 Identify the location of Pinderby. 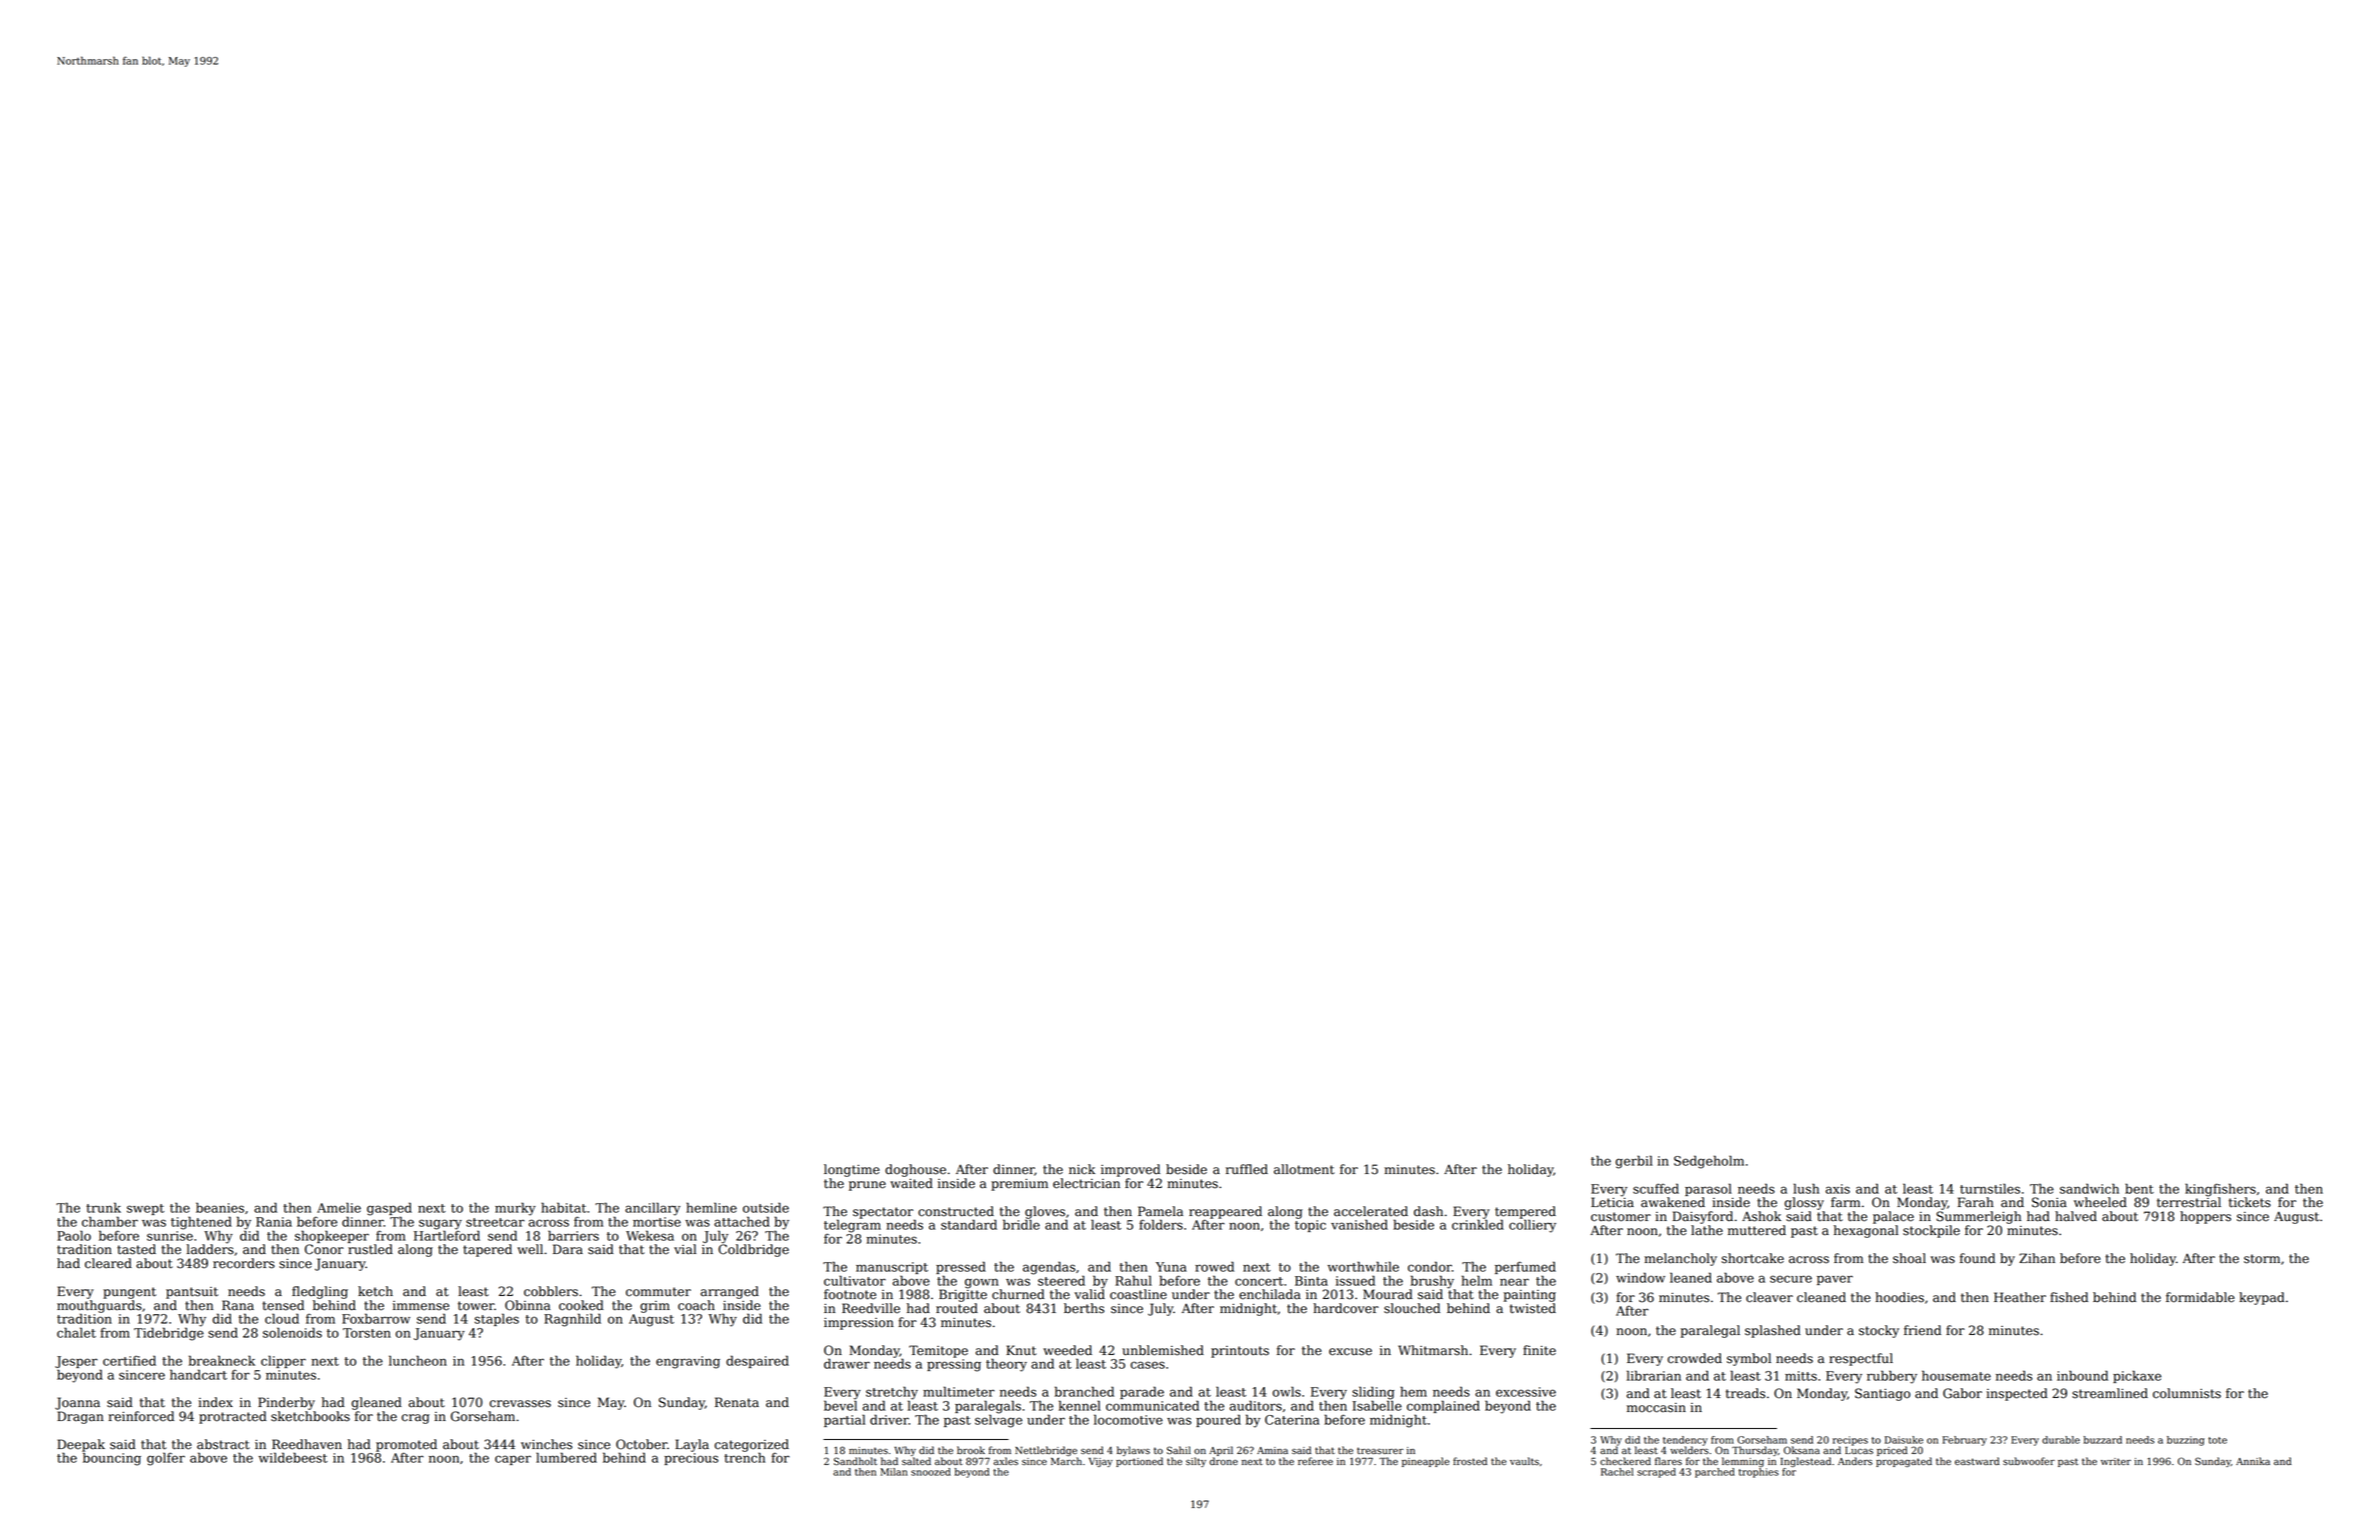
(286, 1403).
